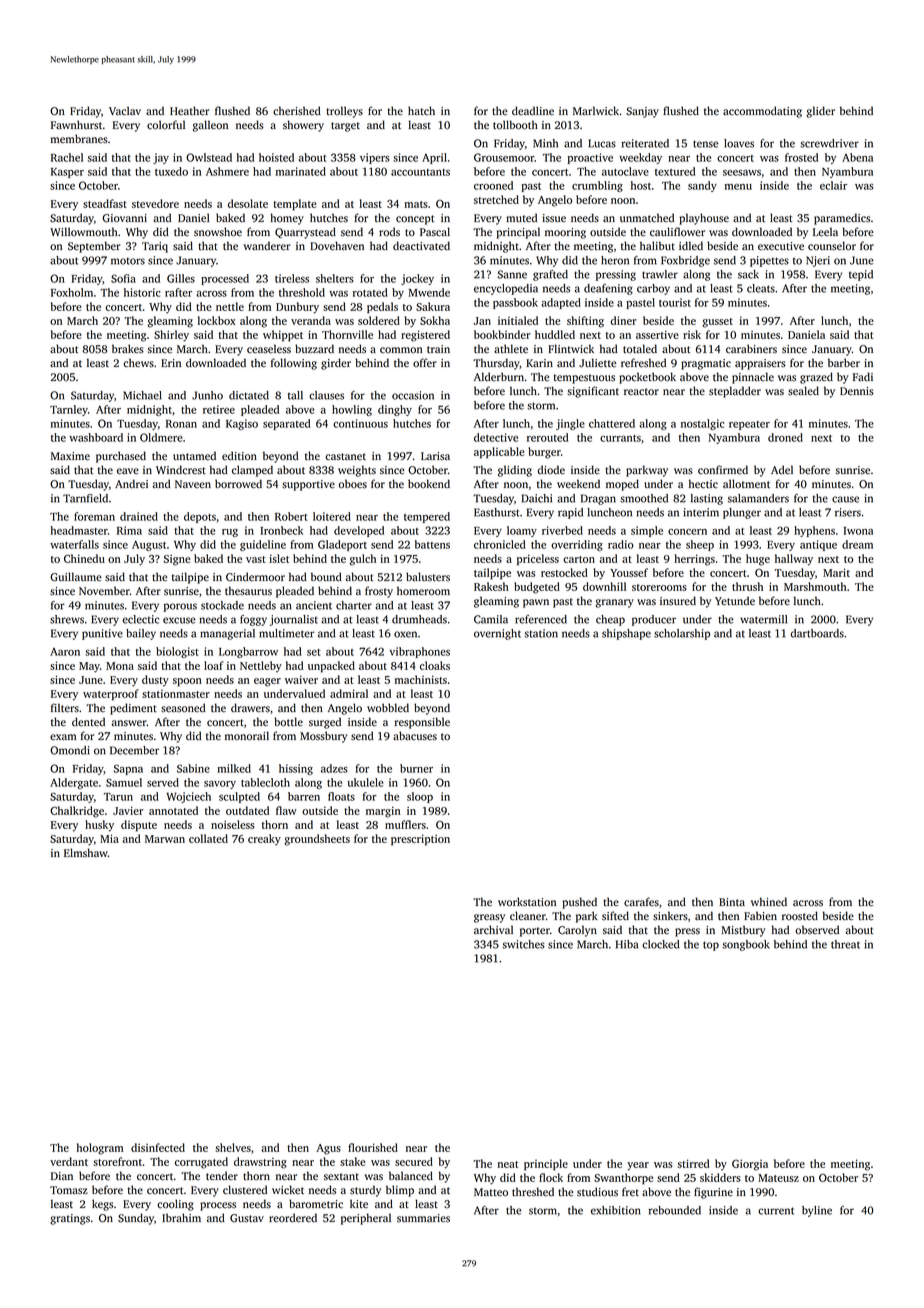 The width and height of the document is (924, 1308). What do you see at coordinates (769, 902) in the document?
I see `whined` at bounding box center [769, 902].
